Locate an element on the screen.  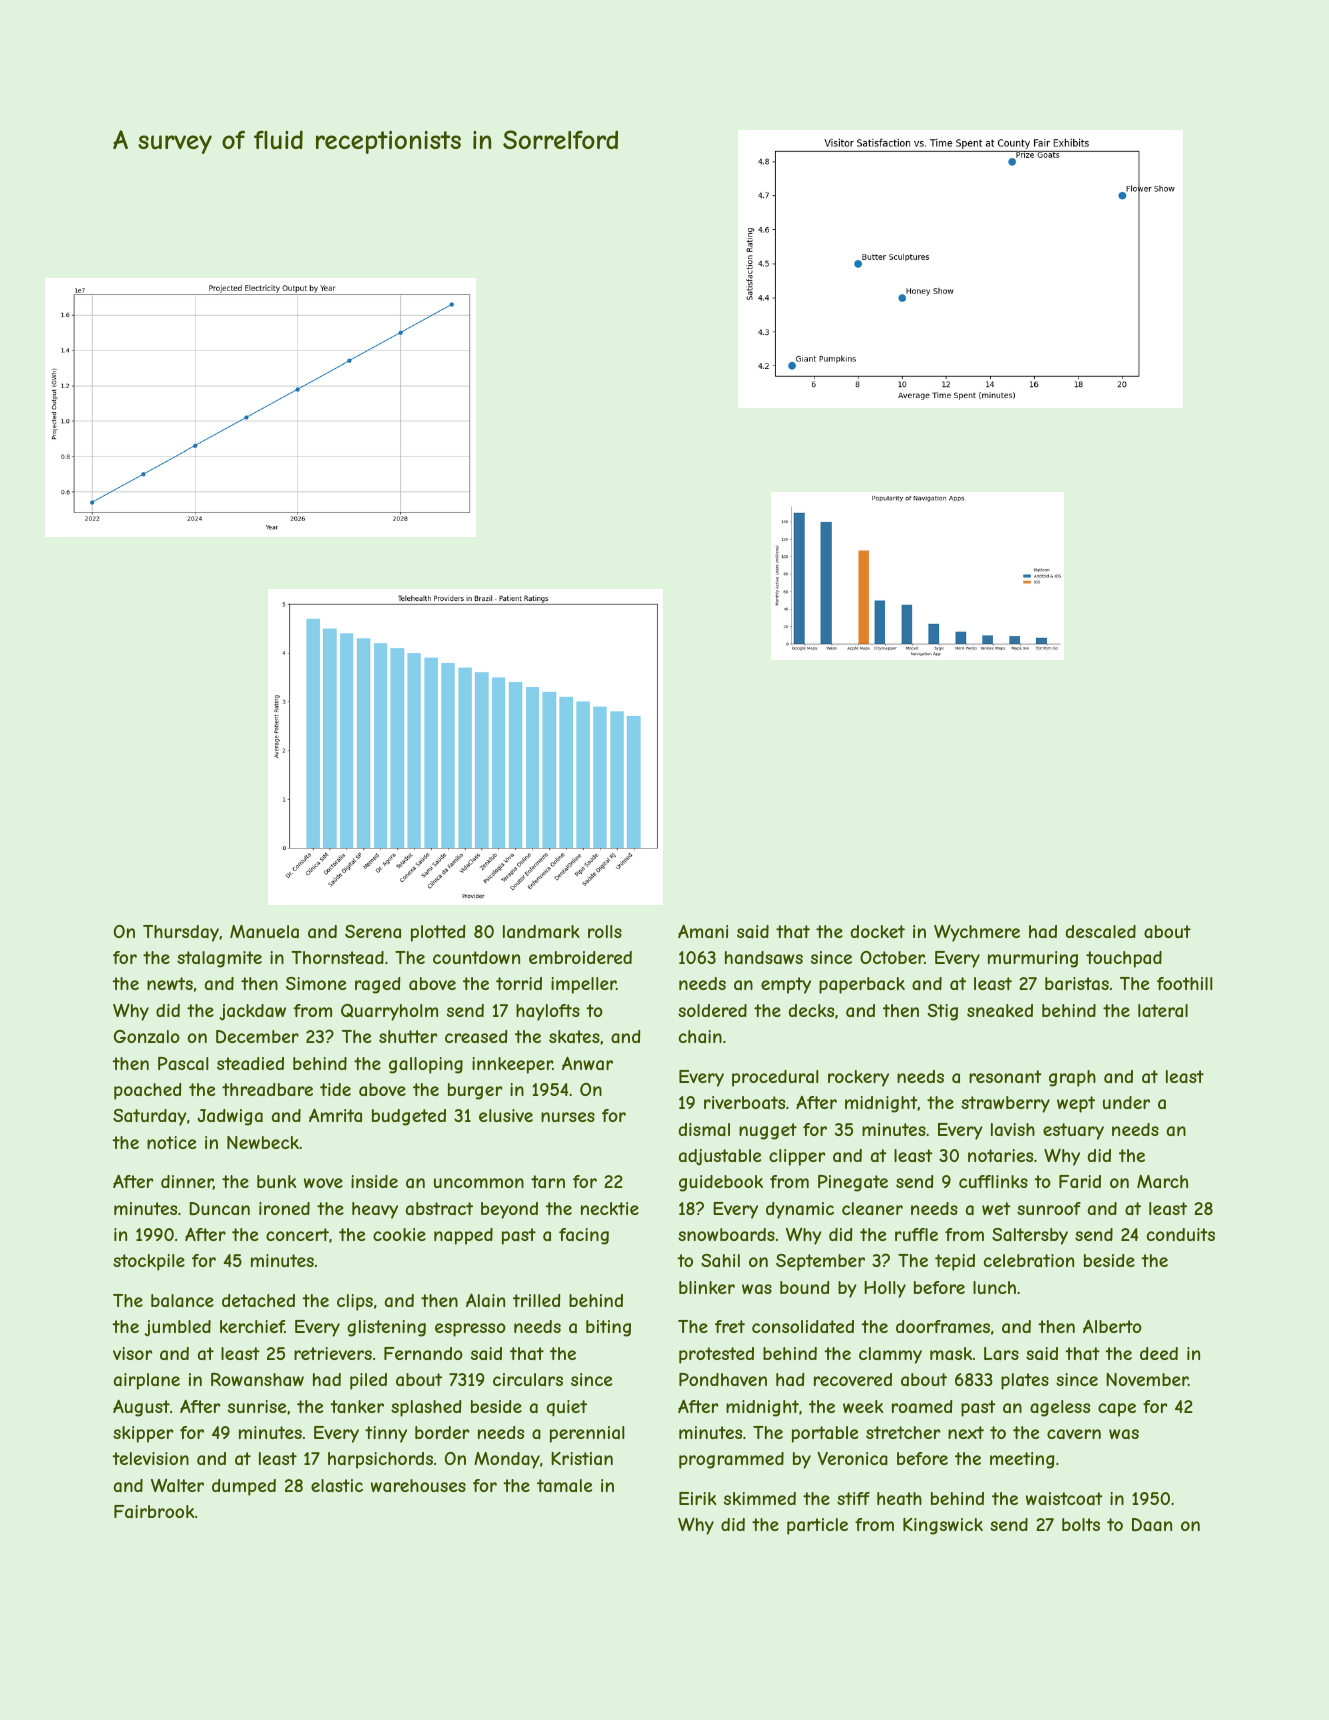
roamed is located at coordinates (922, 1406).
